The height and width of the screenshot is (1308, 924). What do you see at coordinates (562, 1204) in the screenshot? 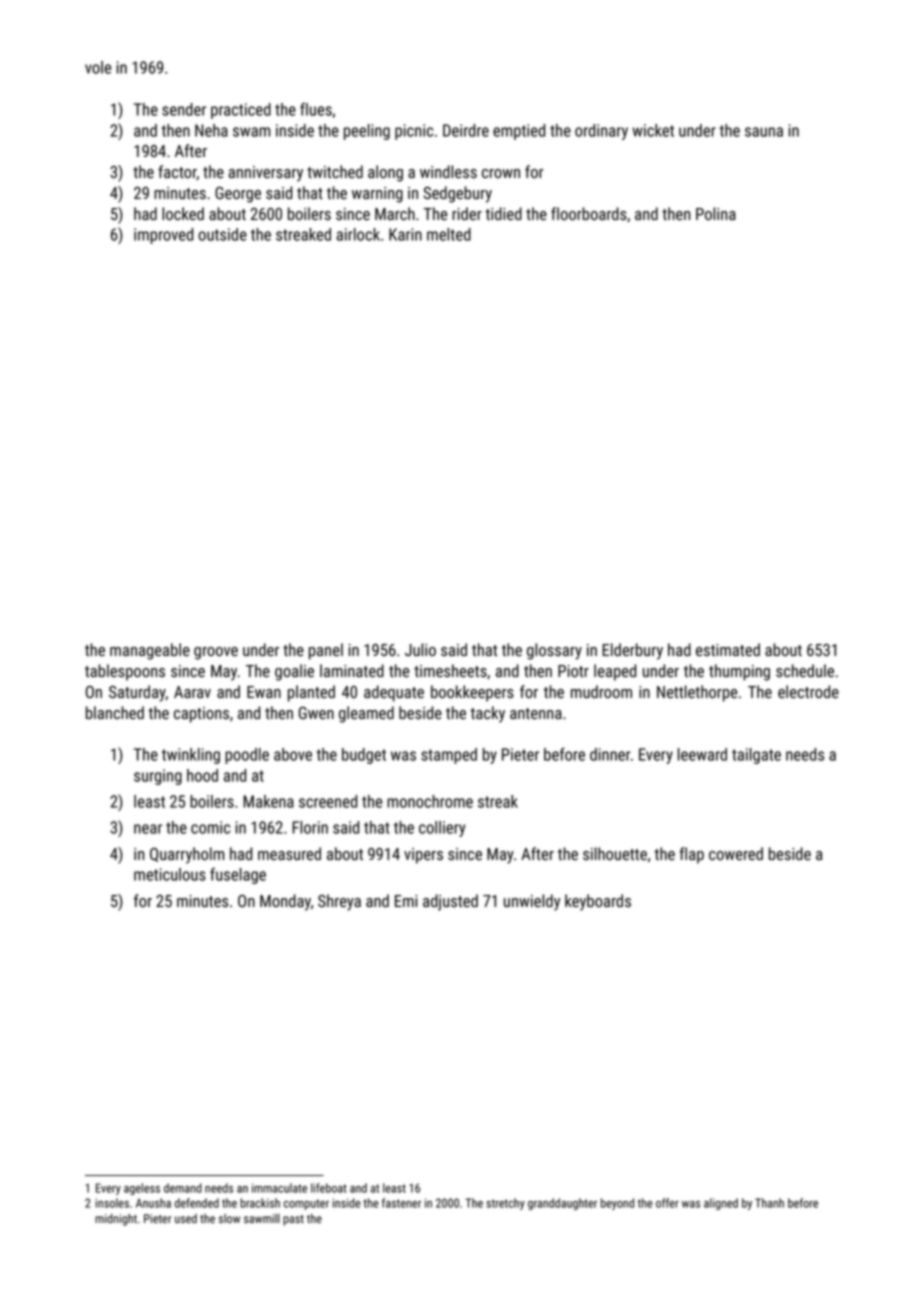
I see `granddaughter` at bounding box center [562, 1204].
